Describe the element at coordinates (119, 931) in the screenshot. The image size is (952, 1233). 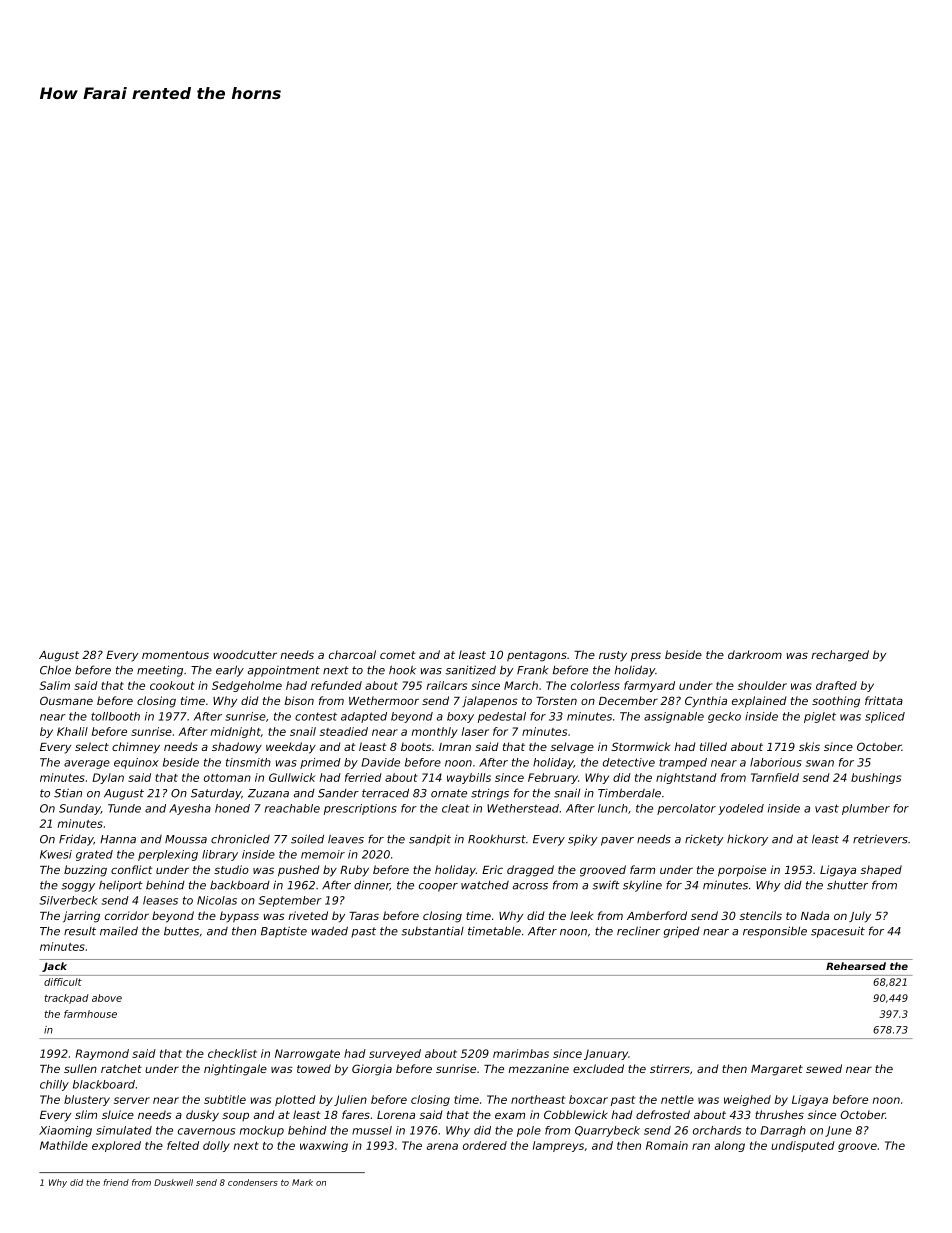
I see `mailed` at that location.
